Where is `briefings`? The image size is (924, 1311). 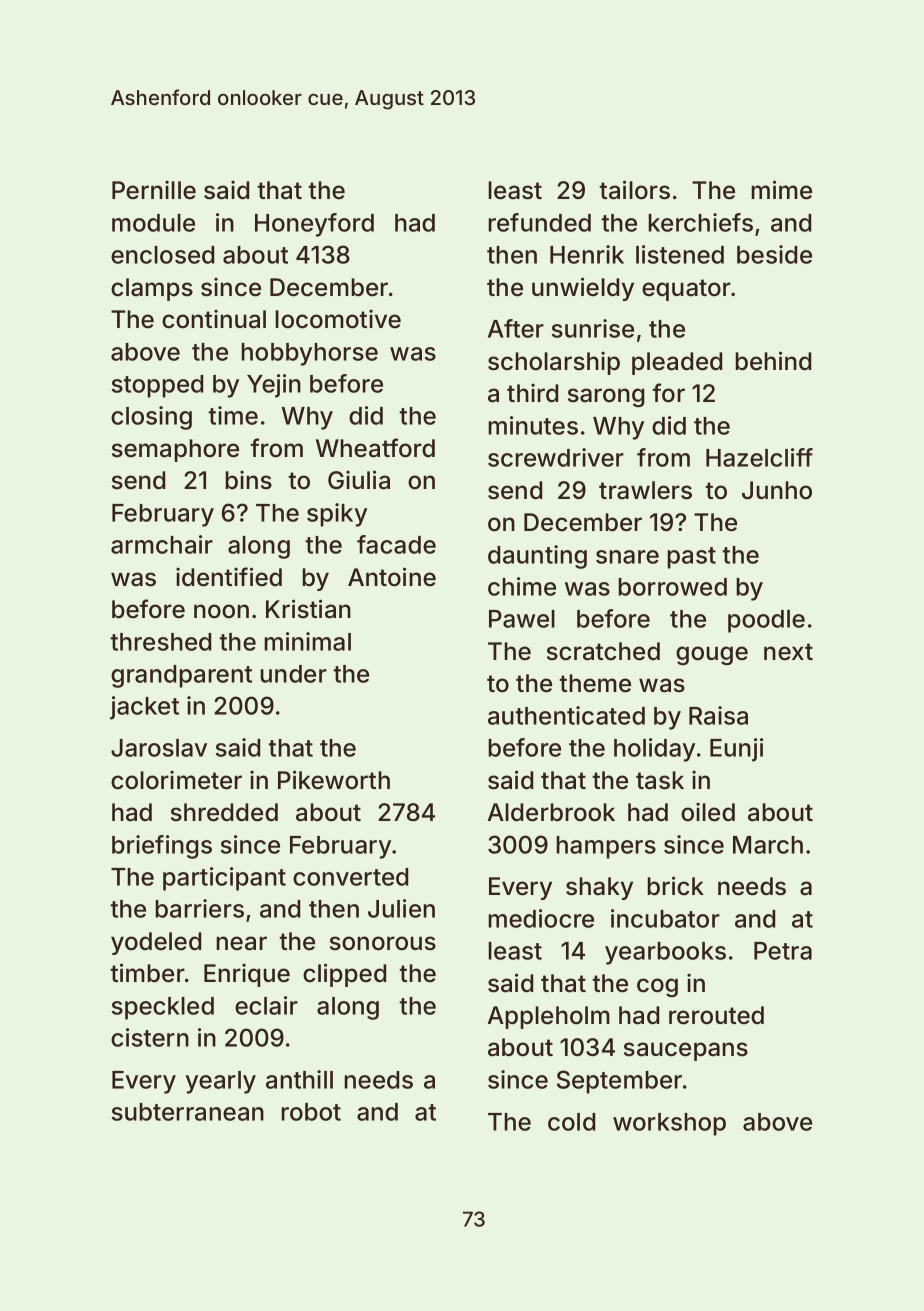 briefings is located at coordinates (162, 847).
